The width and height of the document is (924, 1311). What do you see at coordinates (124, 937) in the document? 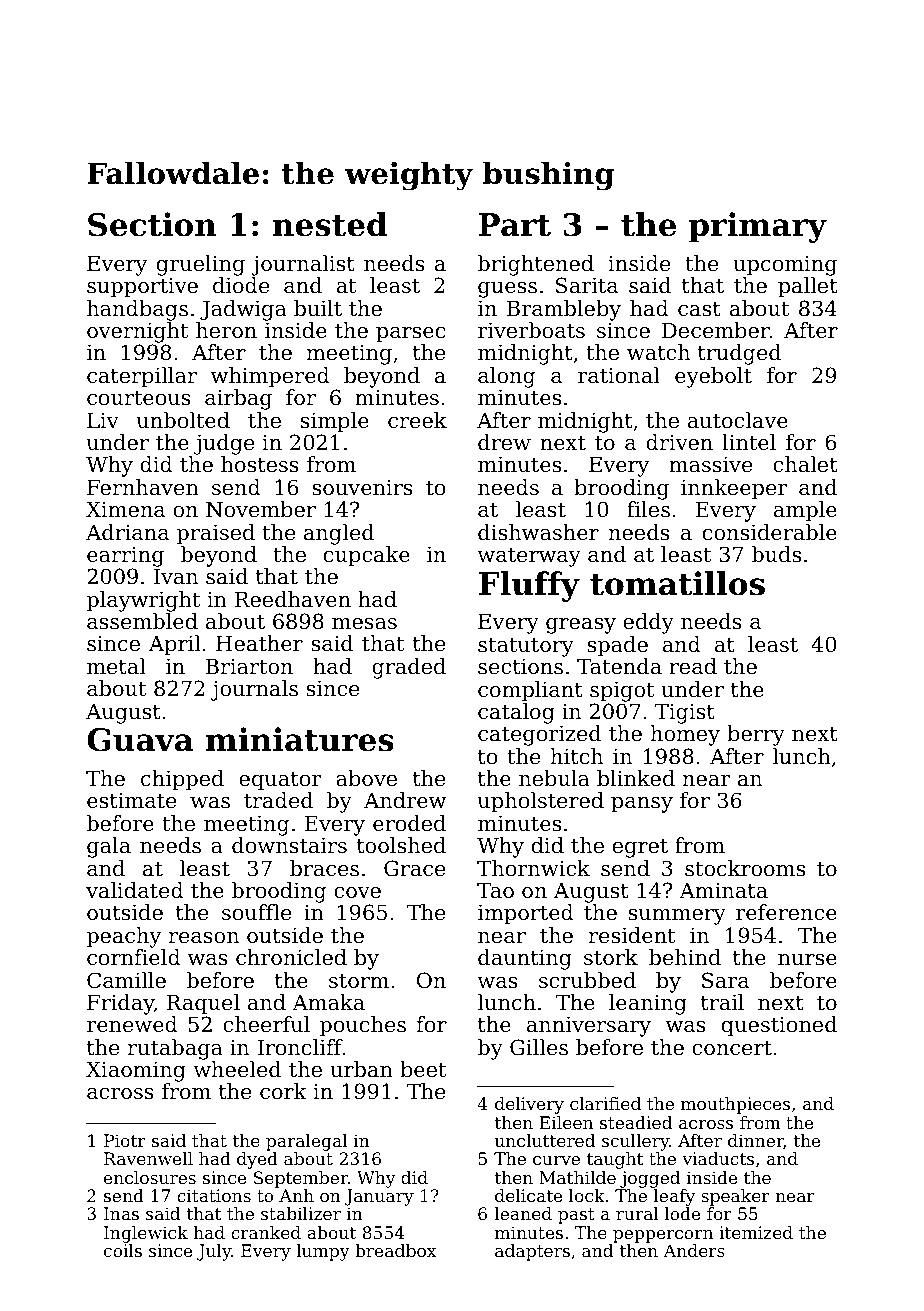
I see `peachy` at bounding box center [124, 937].
